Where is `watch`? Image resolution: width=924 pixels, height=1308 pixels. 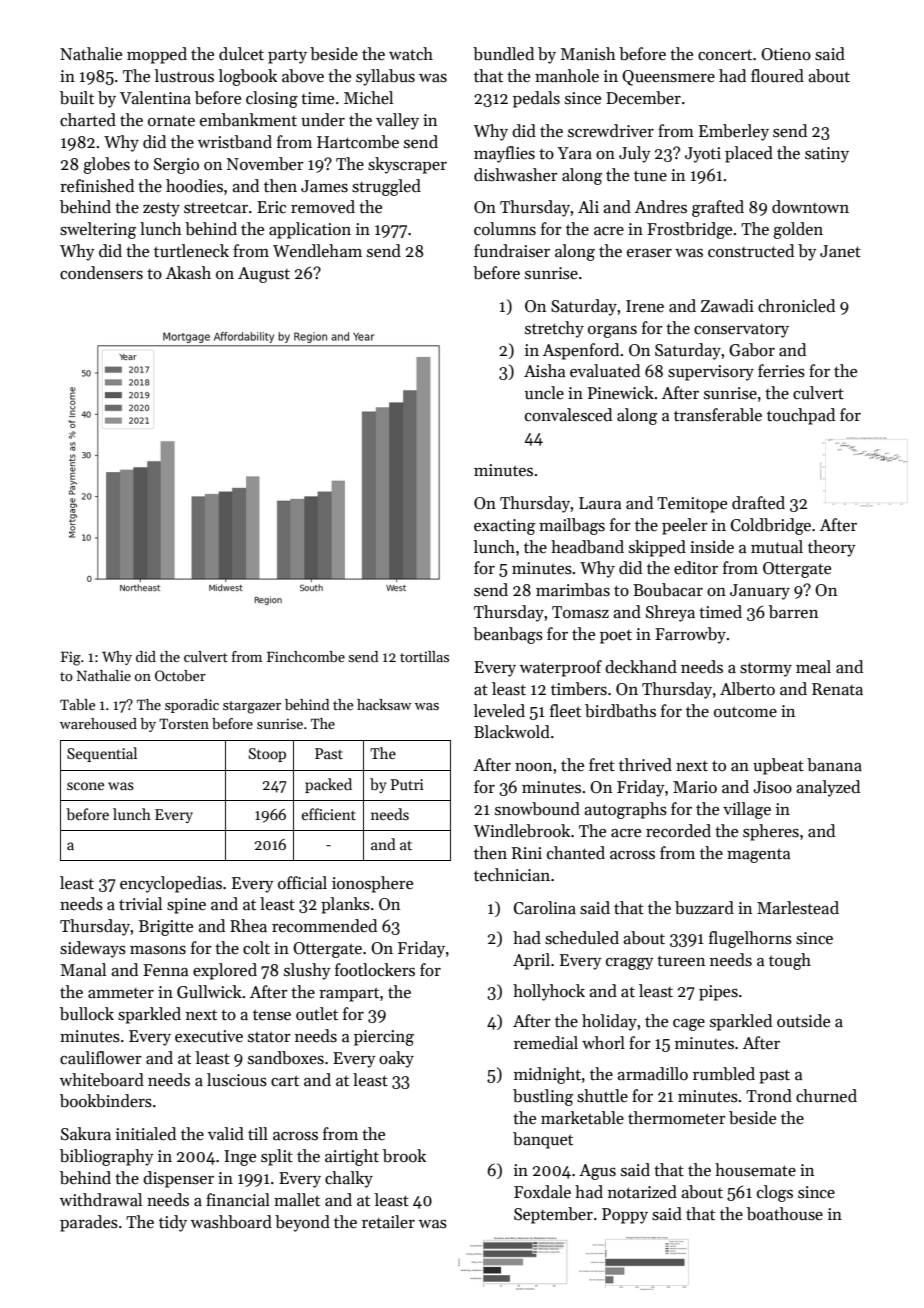 watch is located at coordinates (411, 53).
